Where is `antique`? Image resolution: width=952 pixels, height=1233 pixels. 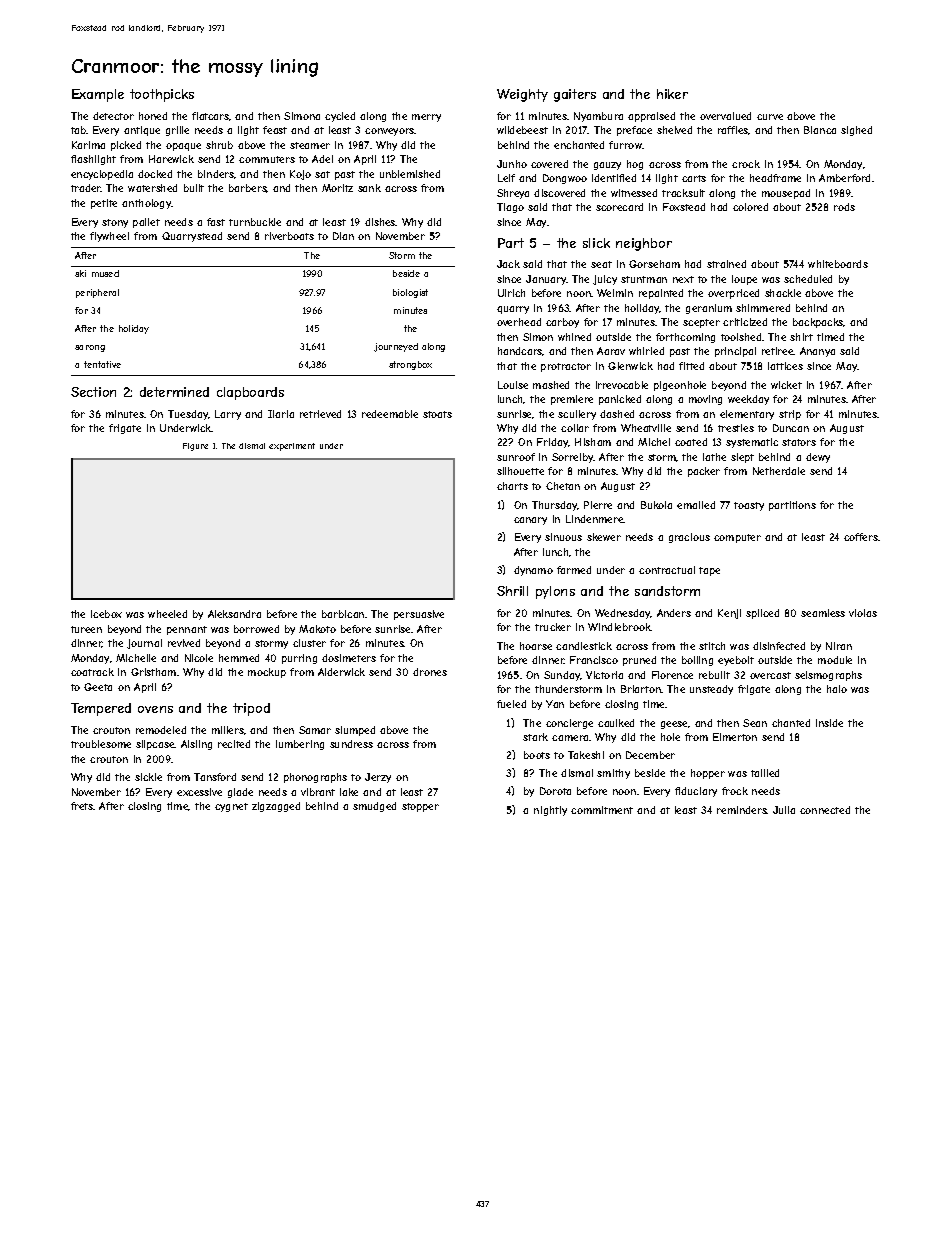
antique is located at coordinates (142, 131).
